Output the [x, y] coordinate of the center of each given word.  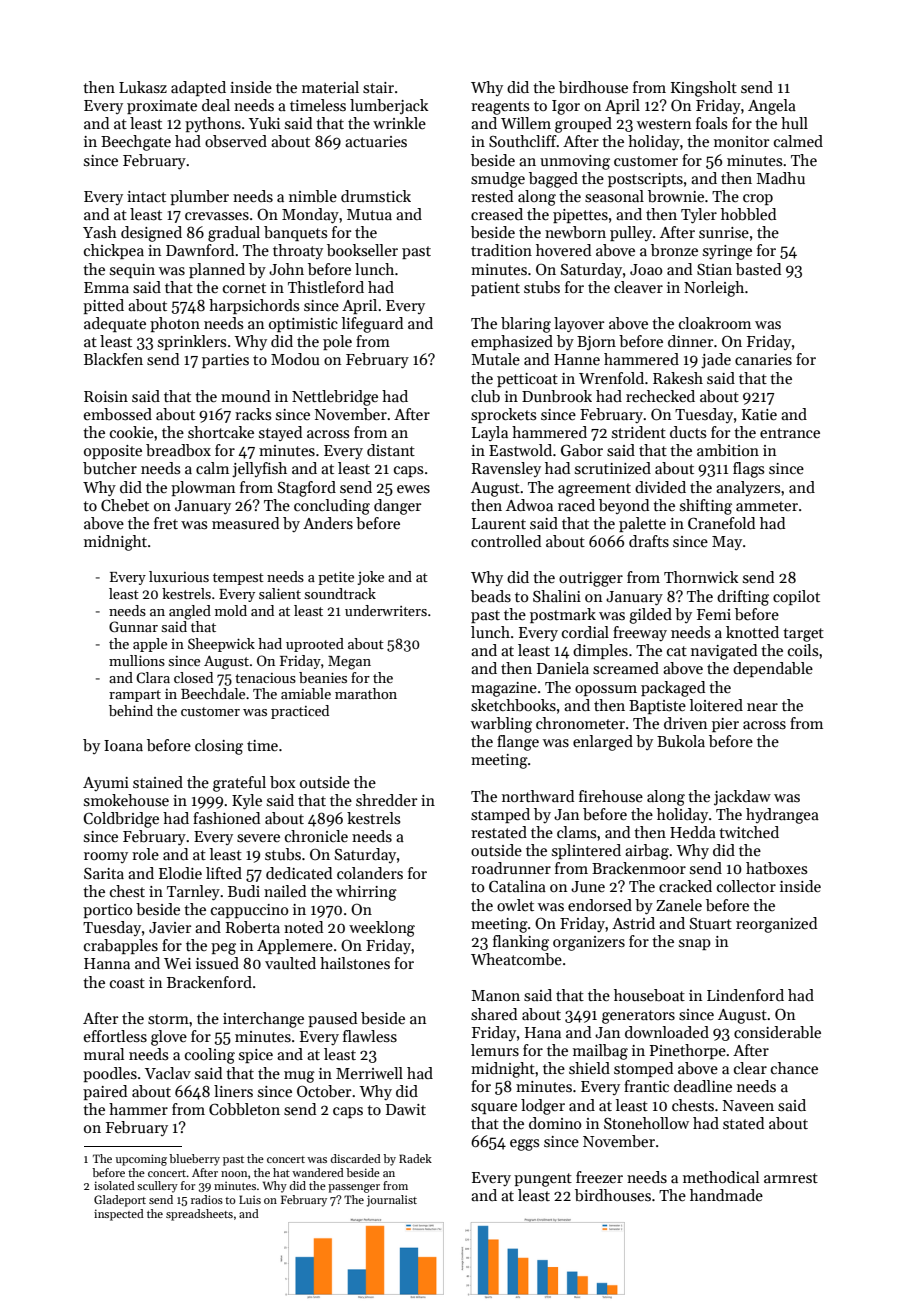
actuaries [376, 141]
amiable [306, 693]
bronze [674, 250]
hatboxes [776, 868]
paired [105, 1092]
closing [219, 747]
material [330, 87]
